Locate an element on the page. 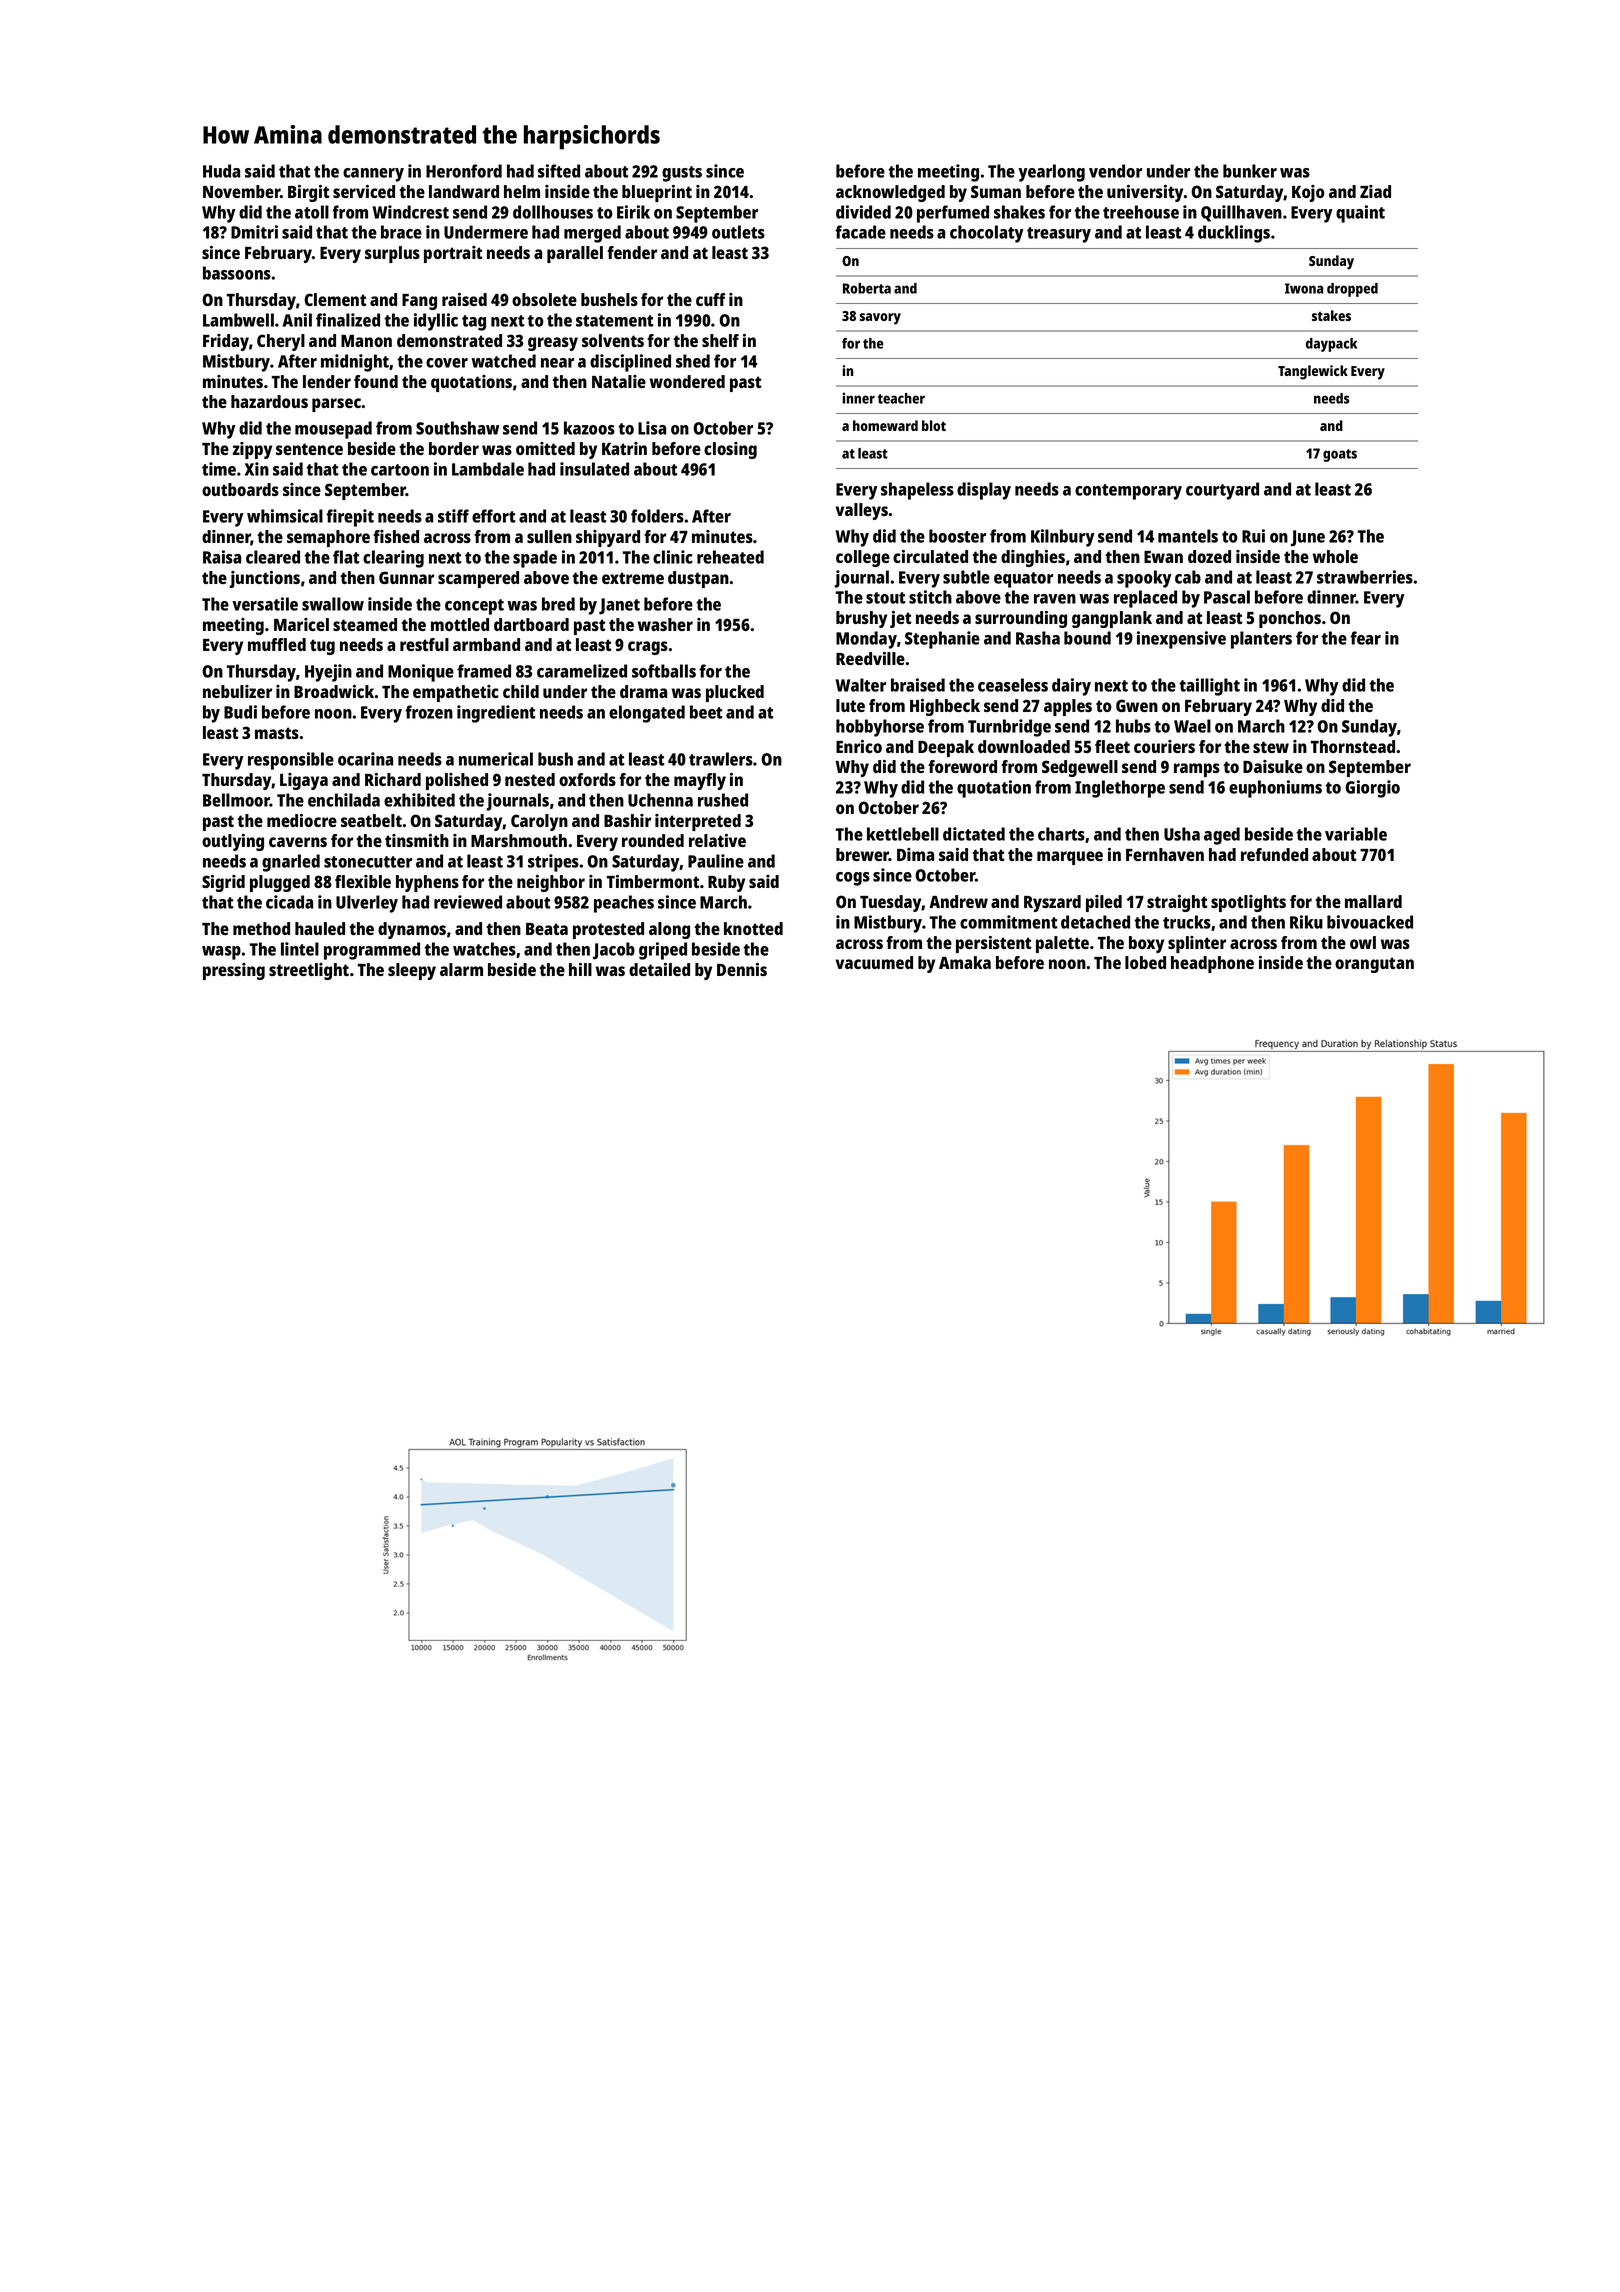 The image size is (1620, 2292). stakes is located at coordinates (1331, 315).
